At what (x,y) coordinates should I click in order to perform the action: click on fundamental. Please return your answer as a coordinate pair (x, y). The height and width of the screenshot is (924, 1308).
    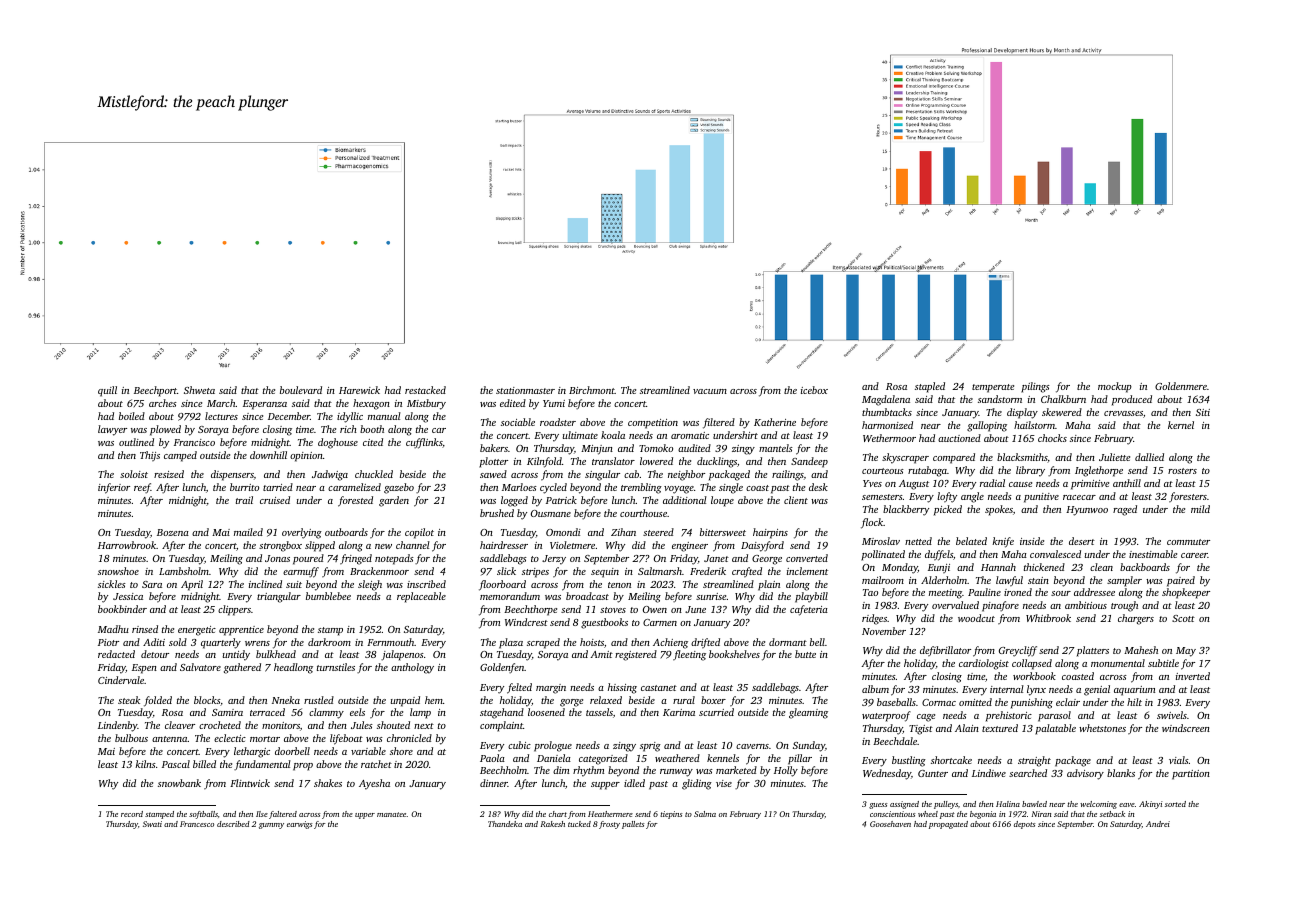
    Looking at the image, I should click on (262, 765).
